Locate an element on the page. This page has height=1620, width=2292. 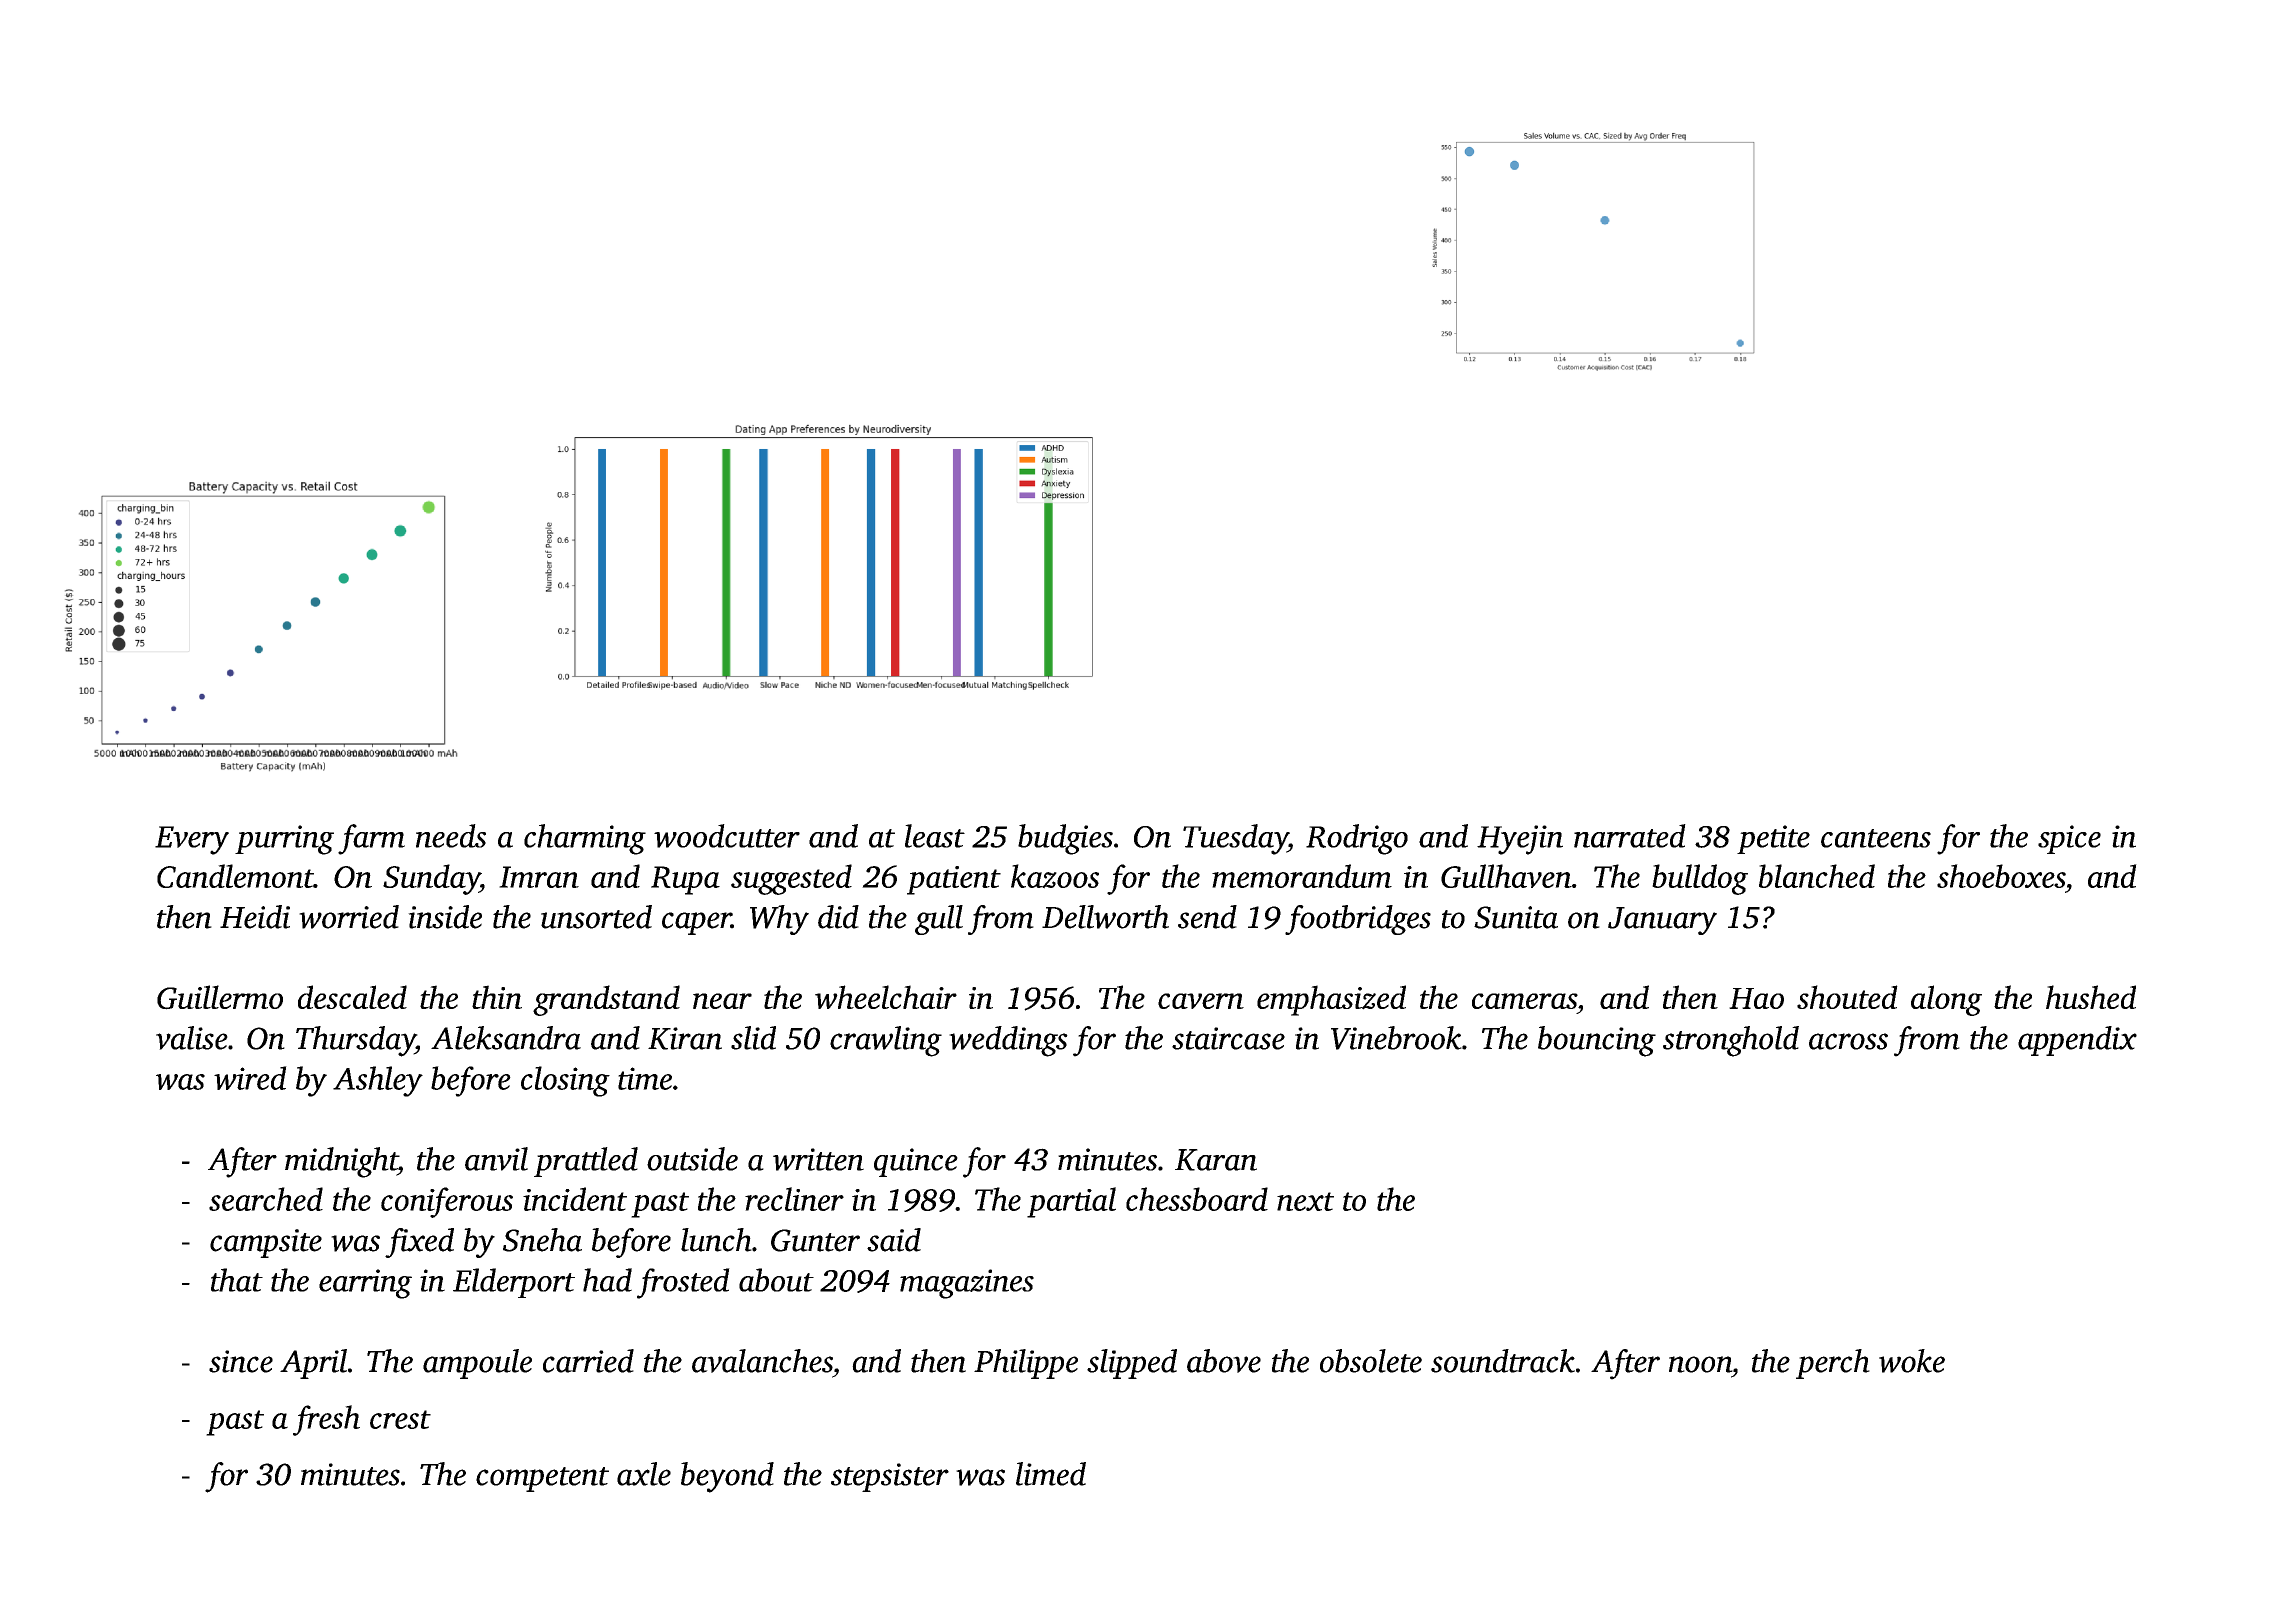
wired is located at coordinates (250, 1078).
